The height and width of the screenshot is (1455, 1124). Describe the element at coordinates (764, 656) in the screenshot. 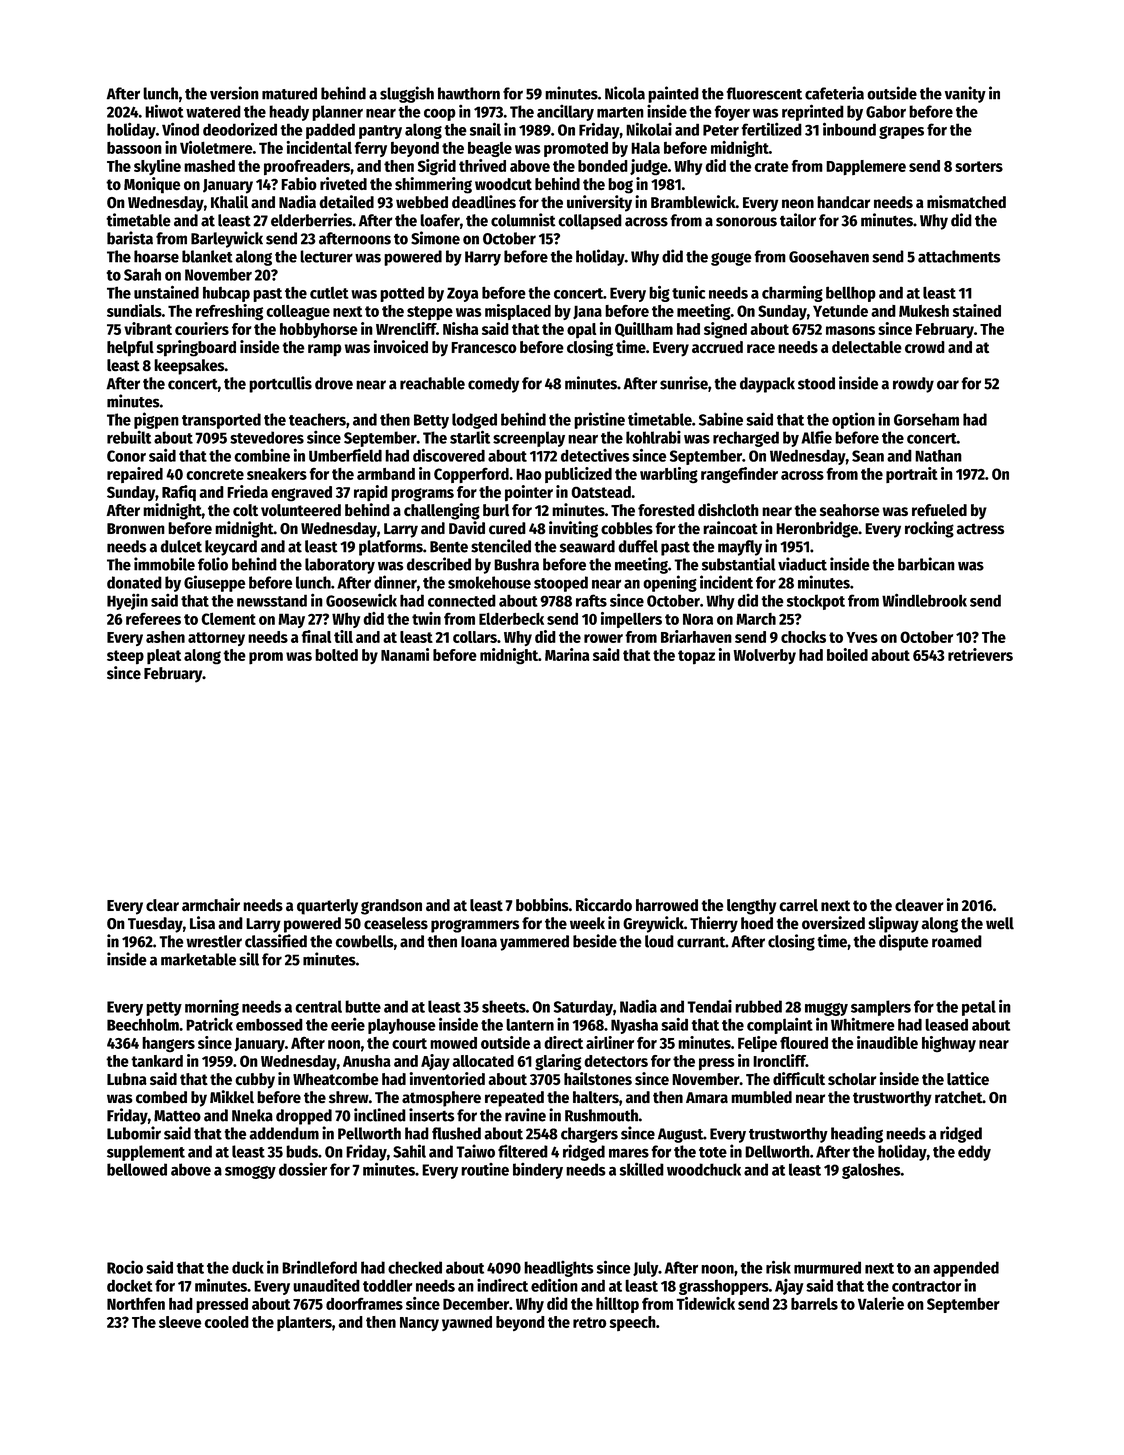

I see `Wolverby` at that location.
